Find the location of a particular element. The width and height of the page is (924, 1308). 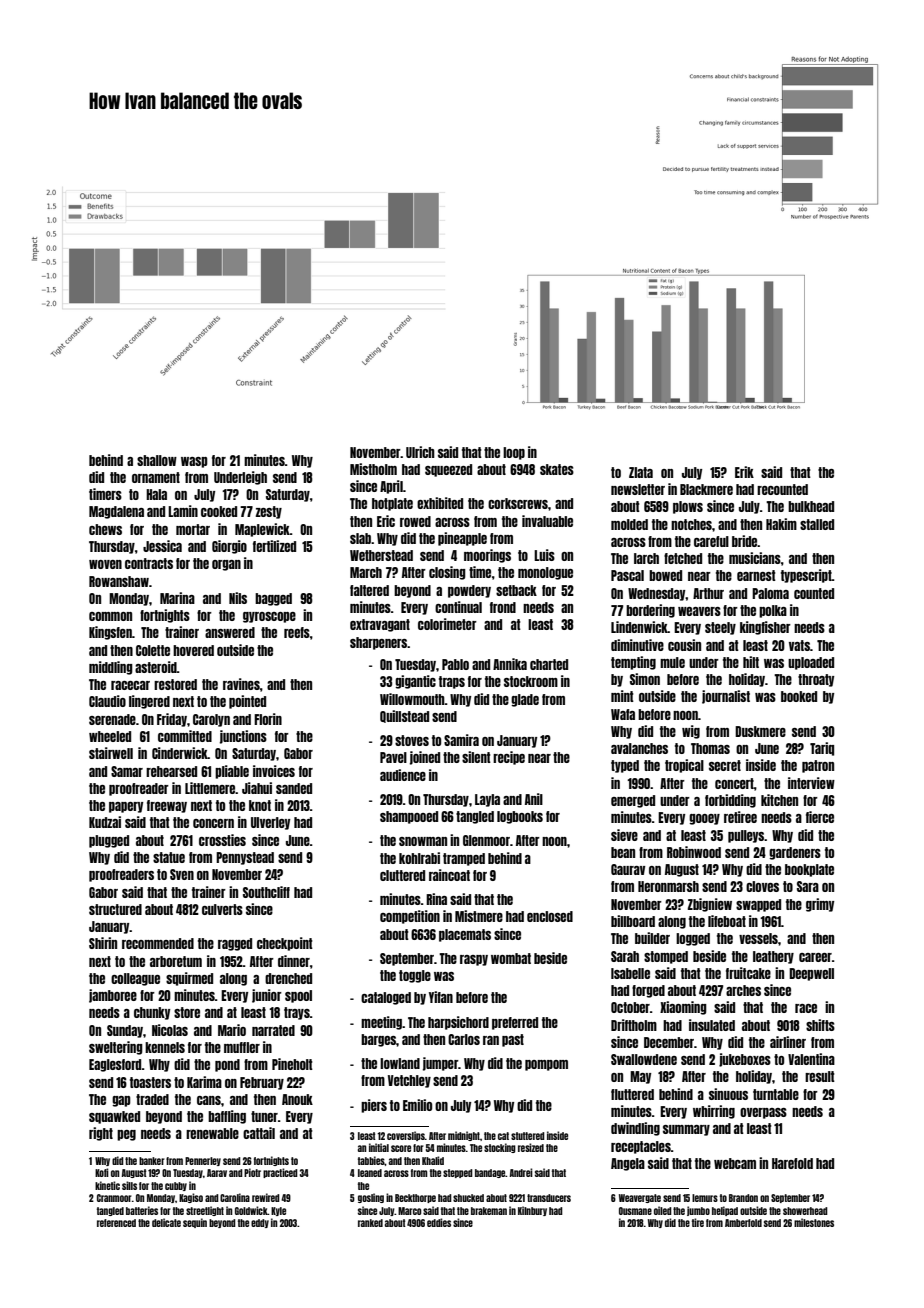

vessels is located at coordinates (758, 938).
